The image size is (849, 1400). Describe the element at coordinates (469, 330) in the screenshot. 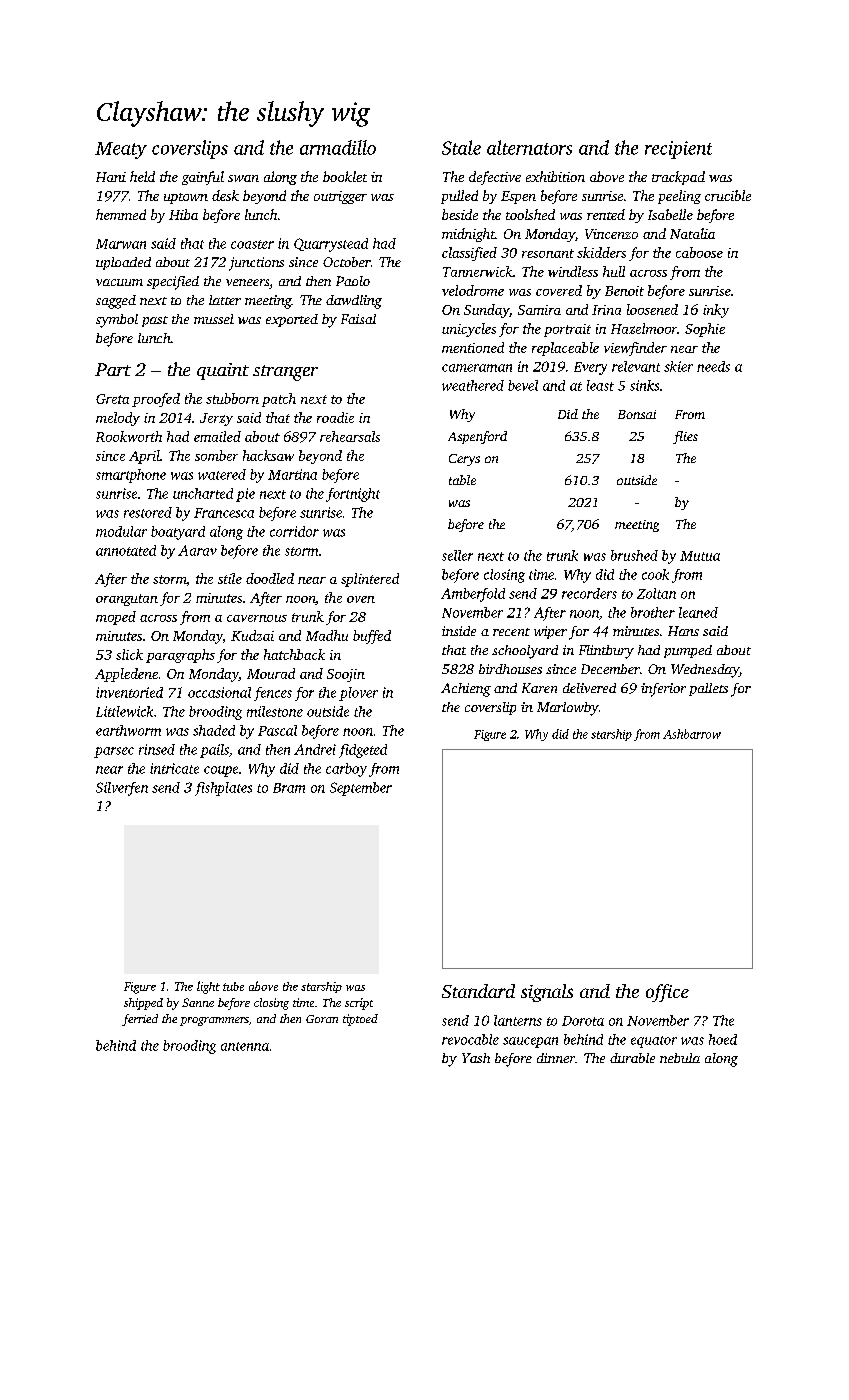

I see `unicycles` at that location.
